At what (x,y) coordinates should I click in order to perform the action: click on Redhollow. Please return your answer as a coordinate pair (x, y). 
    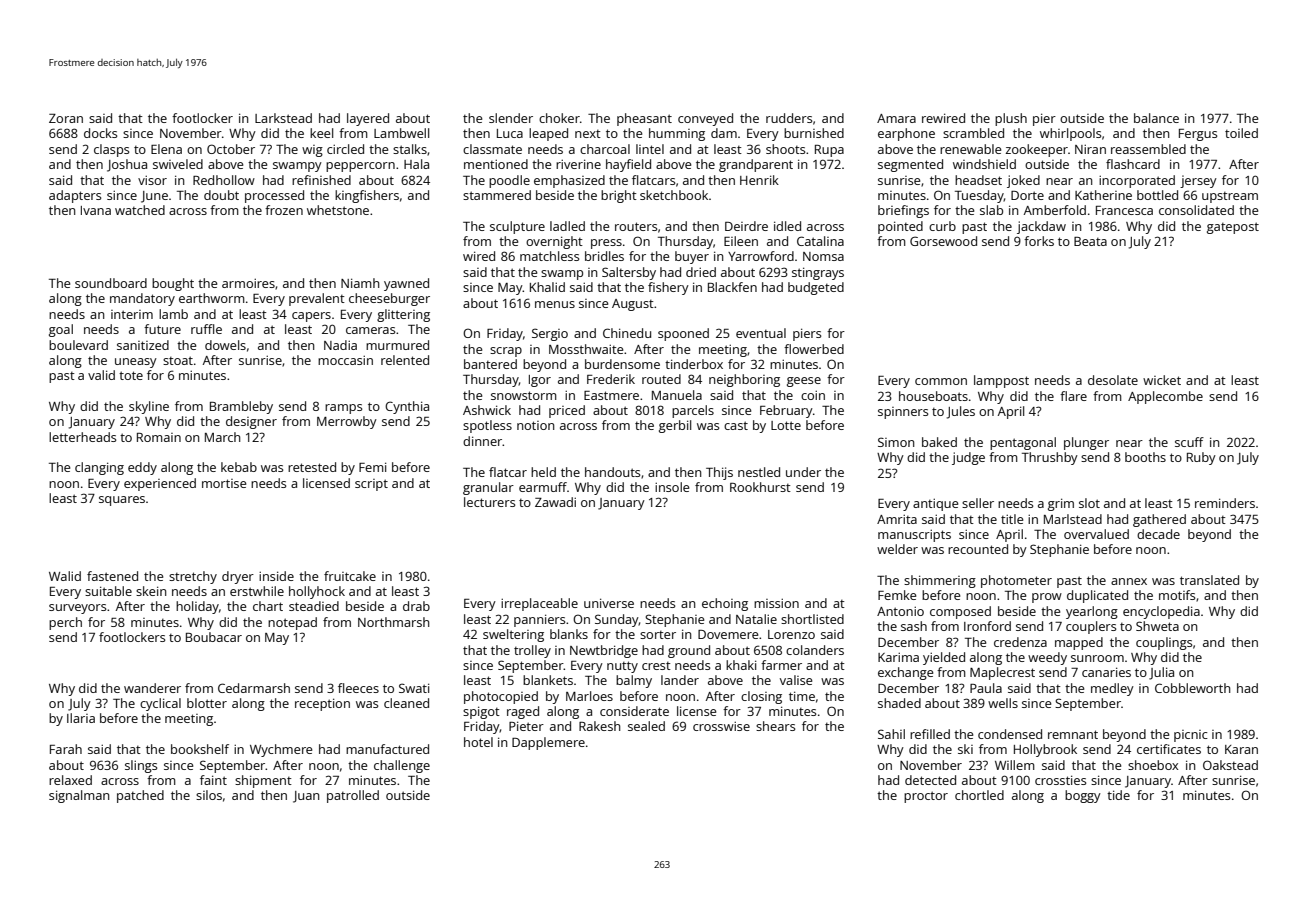
    Looking at the image, I should click on (224, 180).
